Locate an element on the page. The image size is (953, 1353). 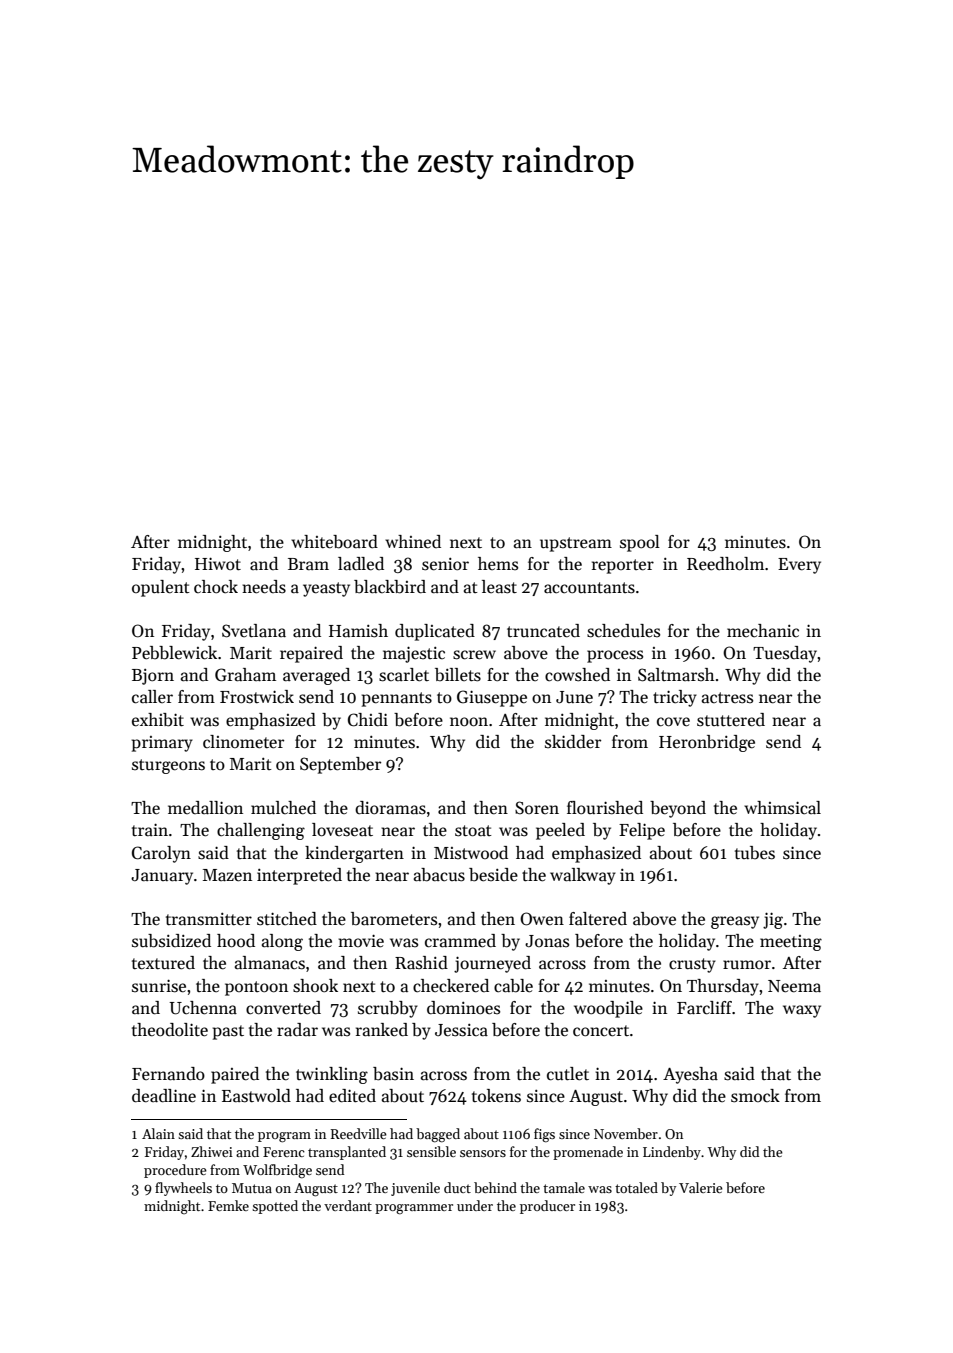
whined is located at coordinates (413, 542).
